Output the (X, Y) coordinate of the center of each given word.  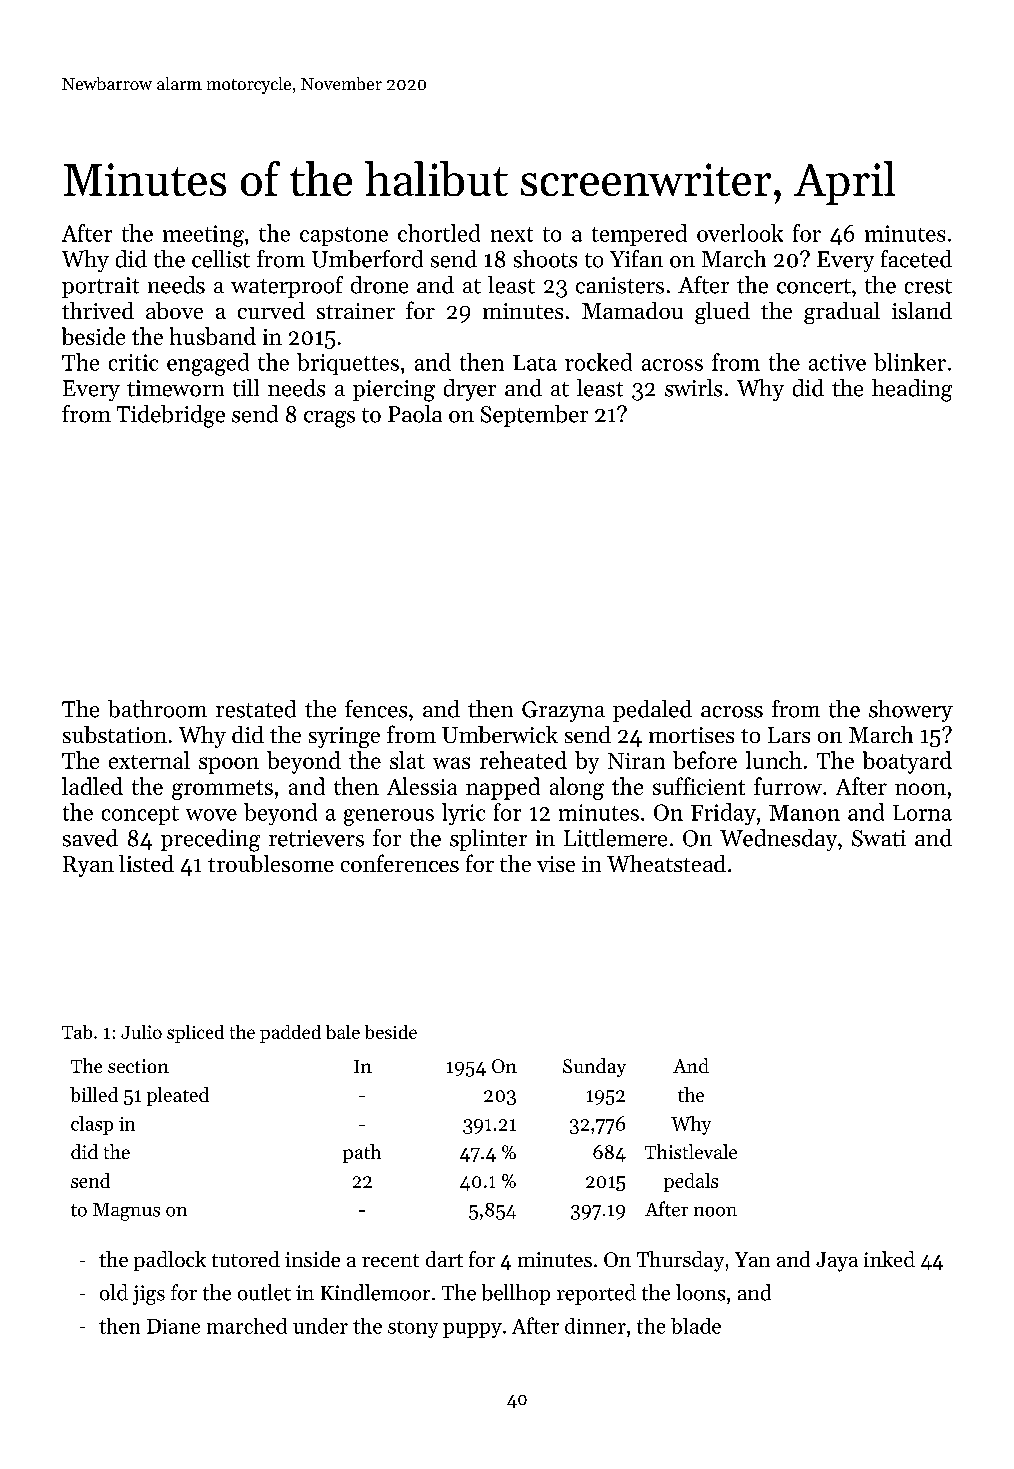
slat (407, 760)
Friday (723, 814)
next (512, 234)
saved (90, 838)
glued (722, 313)
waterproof (287, 287)
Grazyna (563, 711)
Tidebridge (171, 416)
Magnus (126, 1212)
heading (912, 390)
